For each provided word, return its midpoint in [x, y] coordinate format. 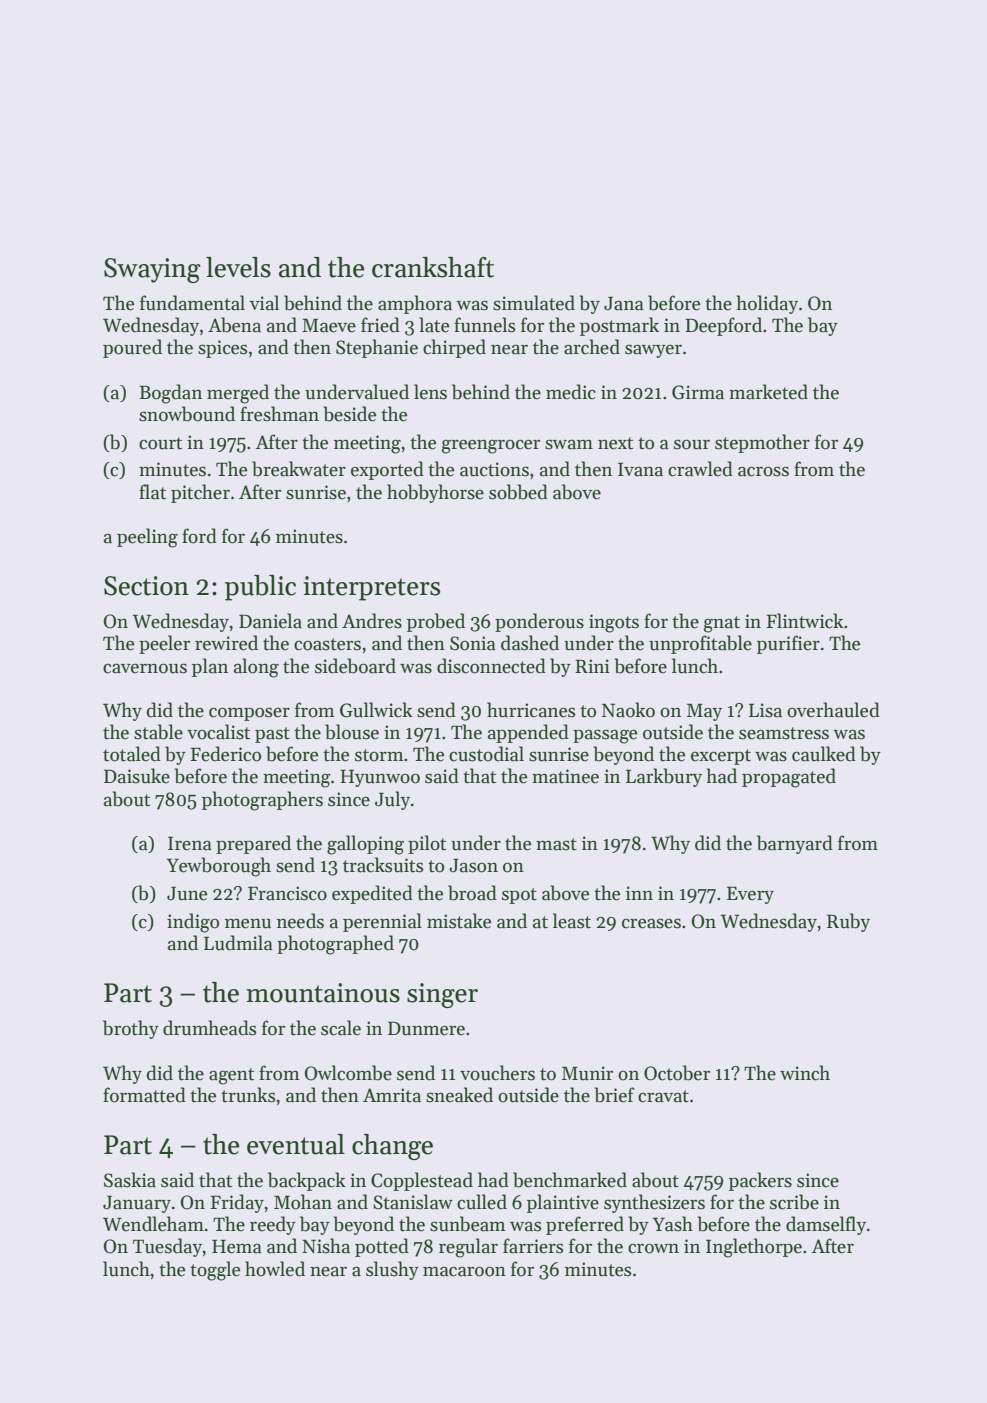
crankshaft [433, 267]
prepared [253, 844]
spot [519, 896]
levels [238, 267]
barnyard [795, 844]
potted [382, 1247]
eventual [296, 1144]
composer [249, 714]
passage [605, 736]
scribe [794, 1202]
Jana [624, 303]
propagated [789, 778]
